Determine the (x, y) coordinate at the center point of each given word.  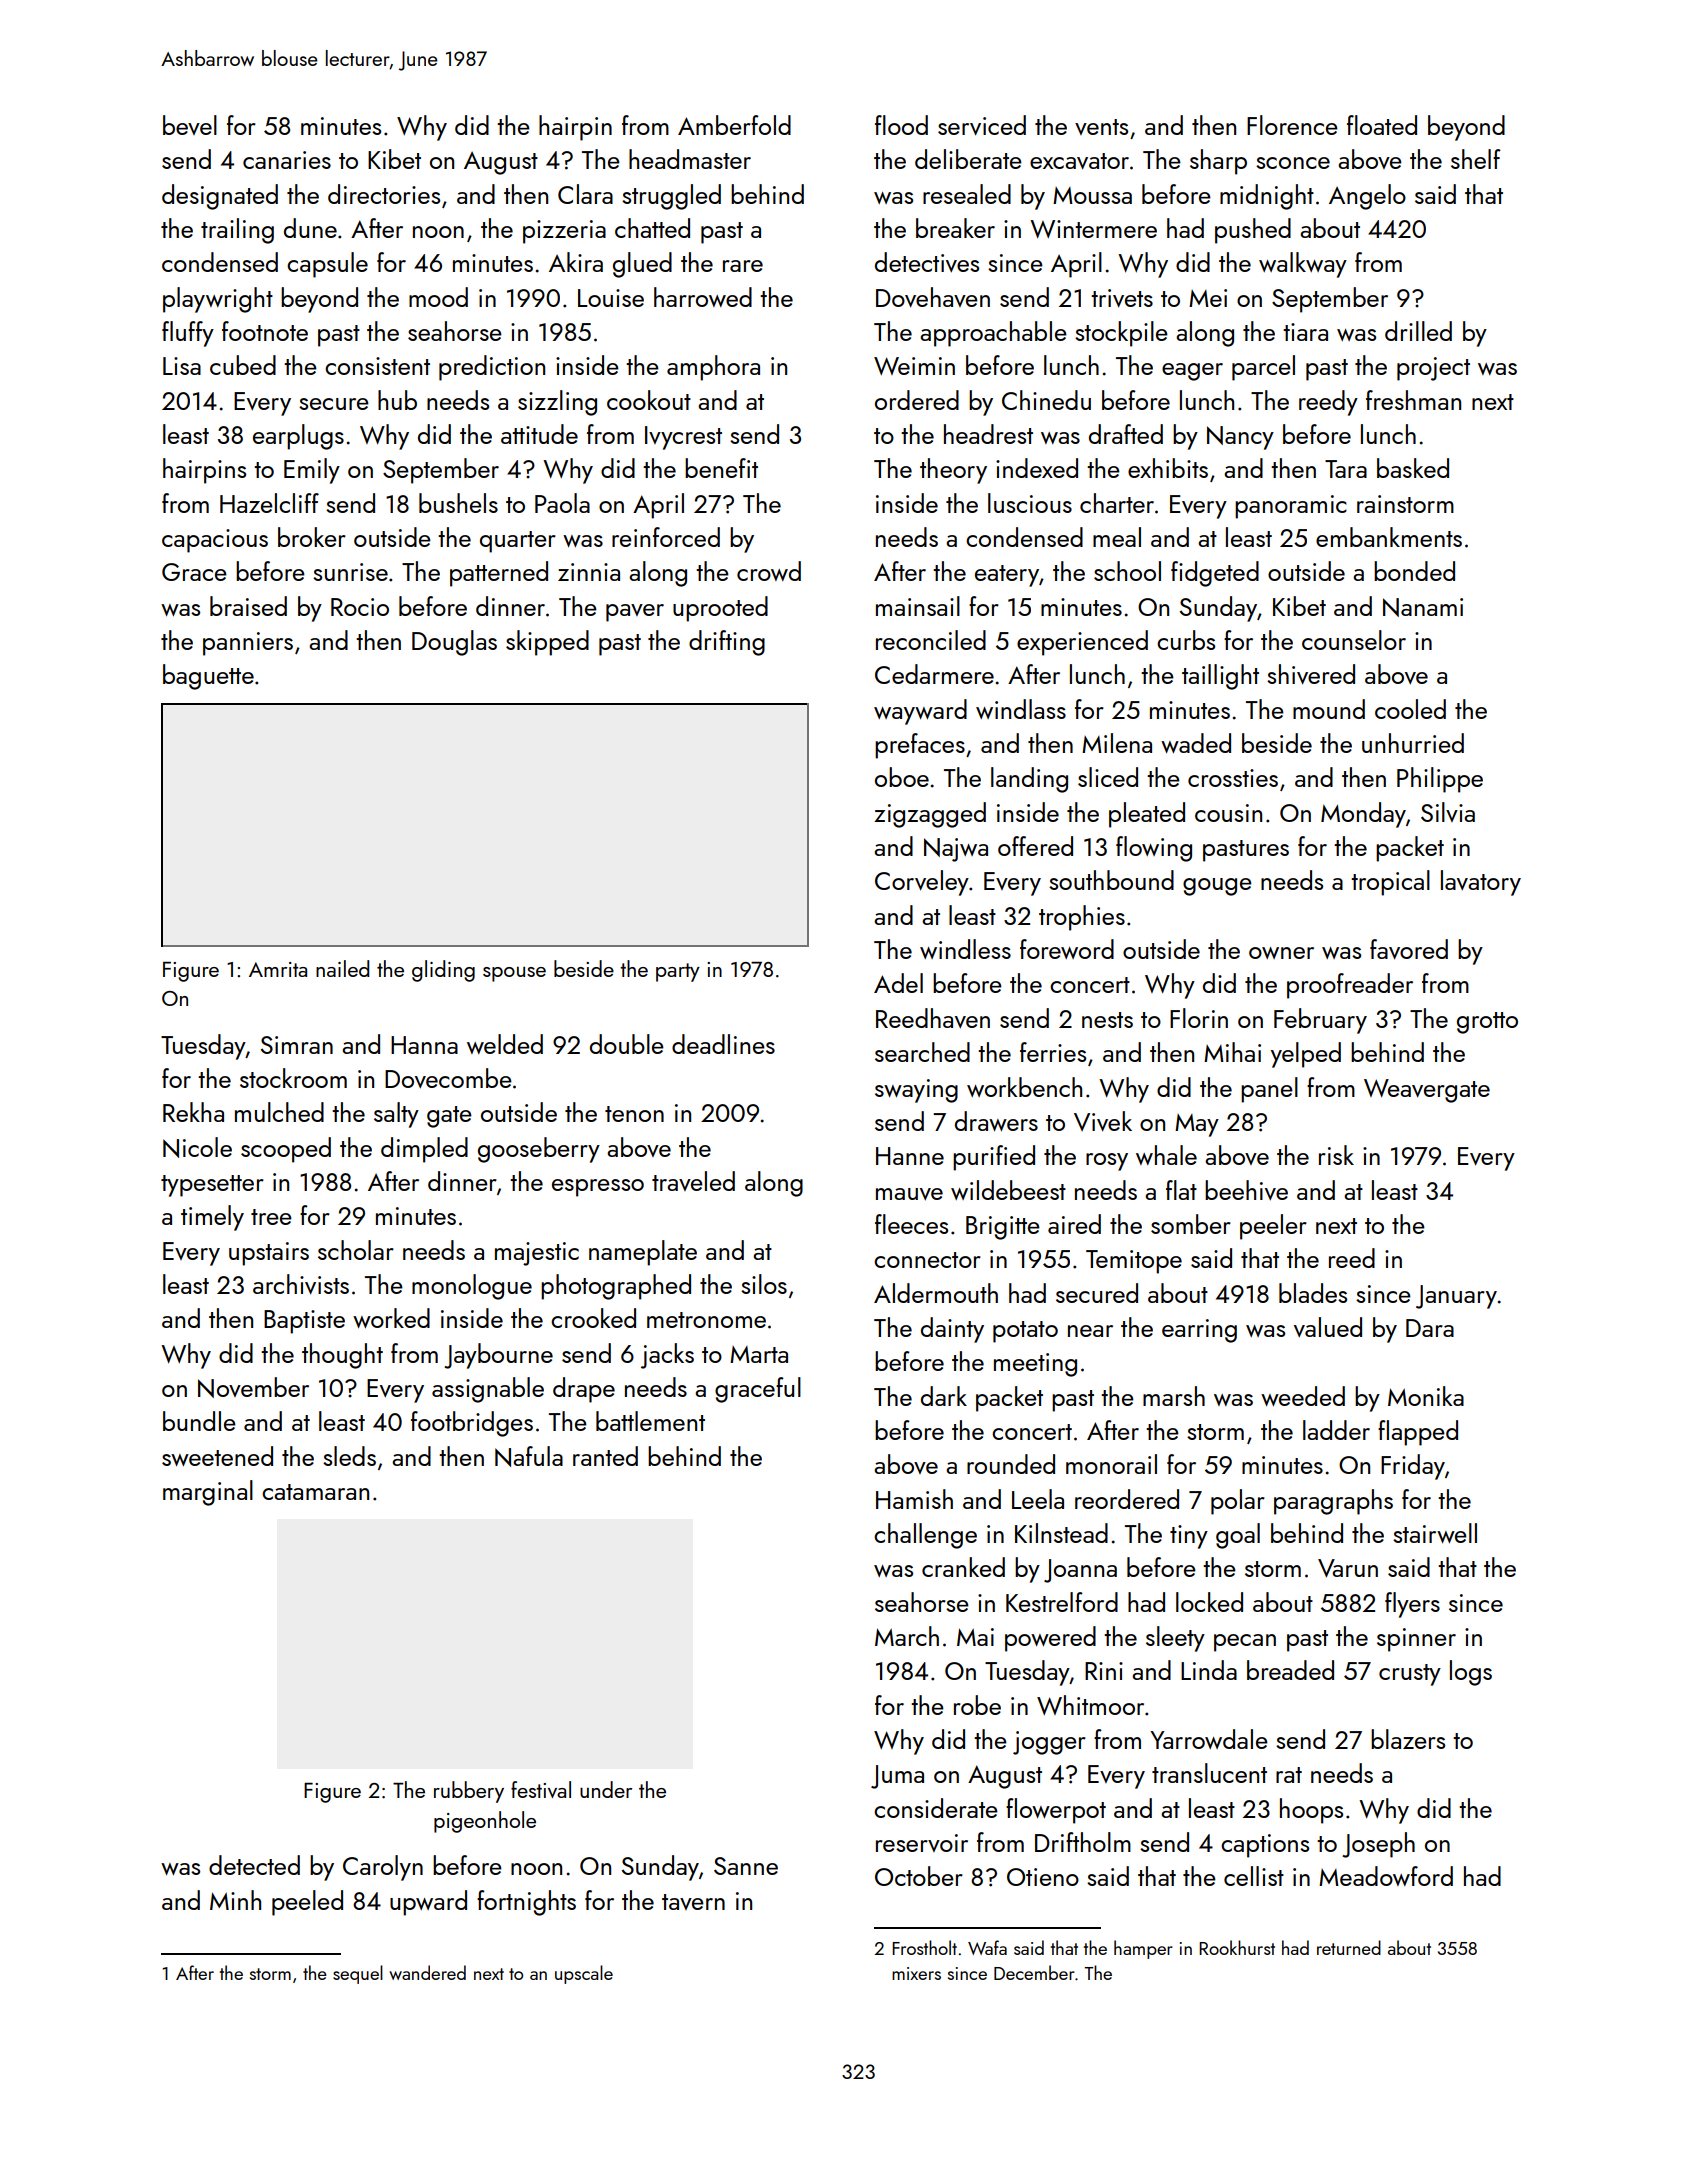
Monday (1363, 815)
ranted (605, 1456)
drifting (727, 643)
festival (541, 1789)
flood (901, 125)
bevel (190, 125)
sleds (349, 1456)
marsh (1174, 1396)
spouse (514, 974)
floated (1382, 125)
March (907, 1636)
